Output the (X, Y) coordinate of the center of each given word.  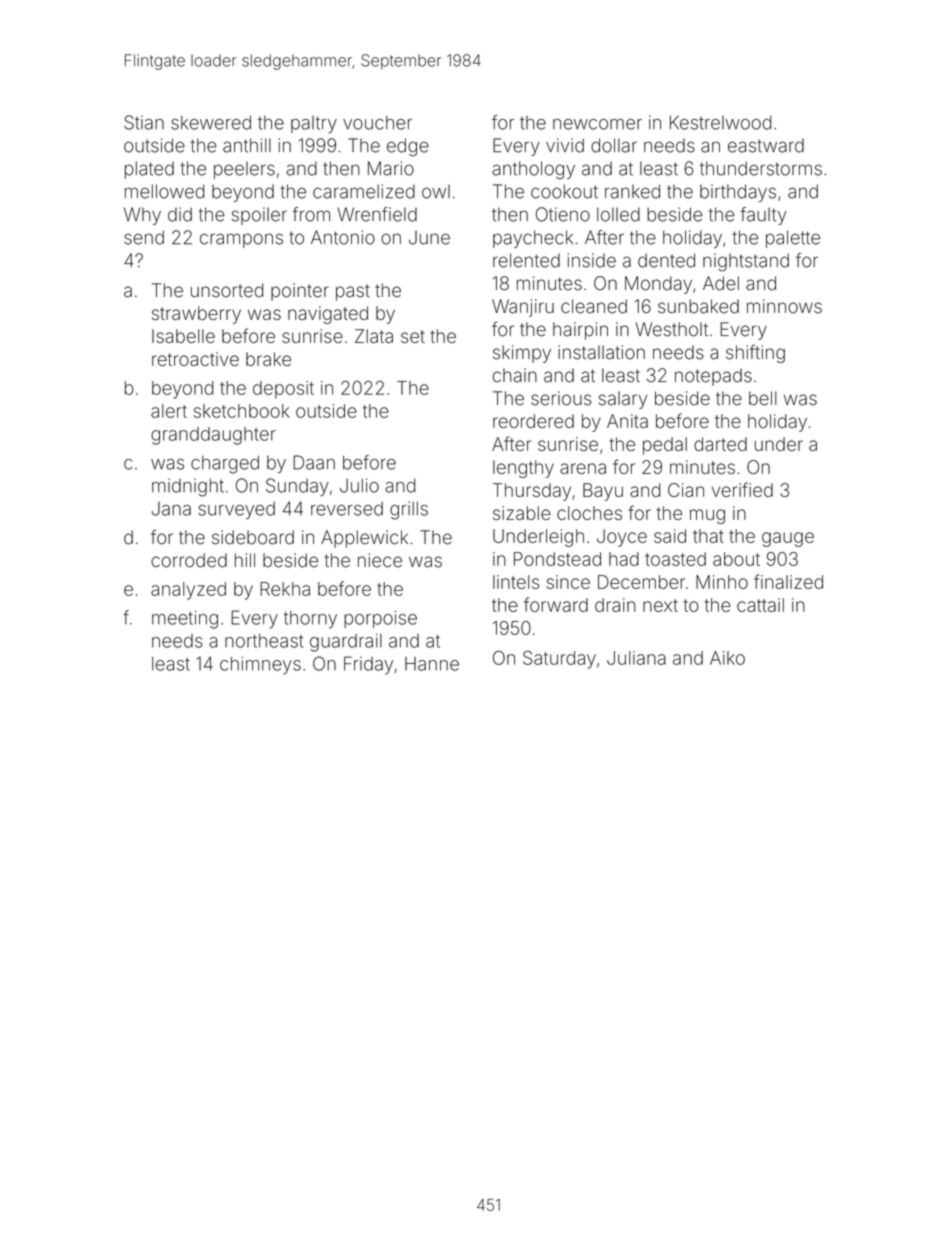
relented (526, 260)
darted (720, 444)
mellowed (164, 191)
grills (409, 510)
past (353, 292)
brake (268, 359)
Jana (171, 509)
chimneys (260, 666)
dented (666, 260)
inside (592, 260)
